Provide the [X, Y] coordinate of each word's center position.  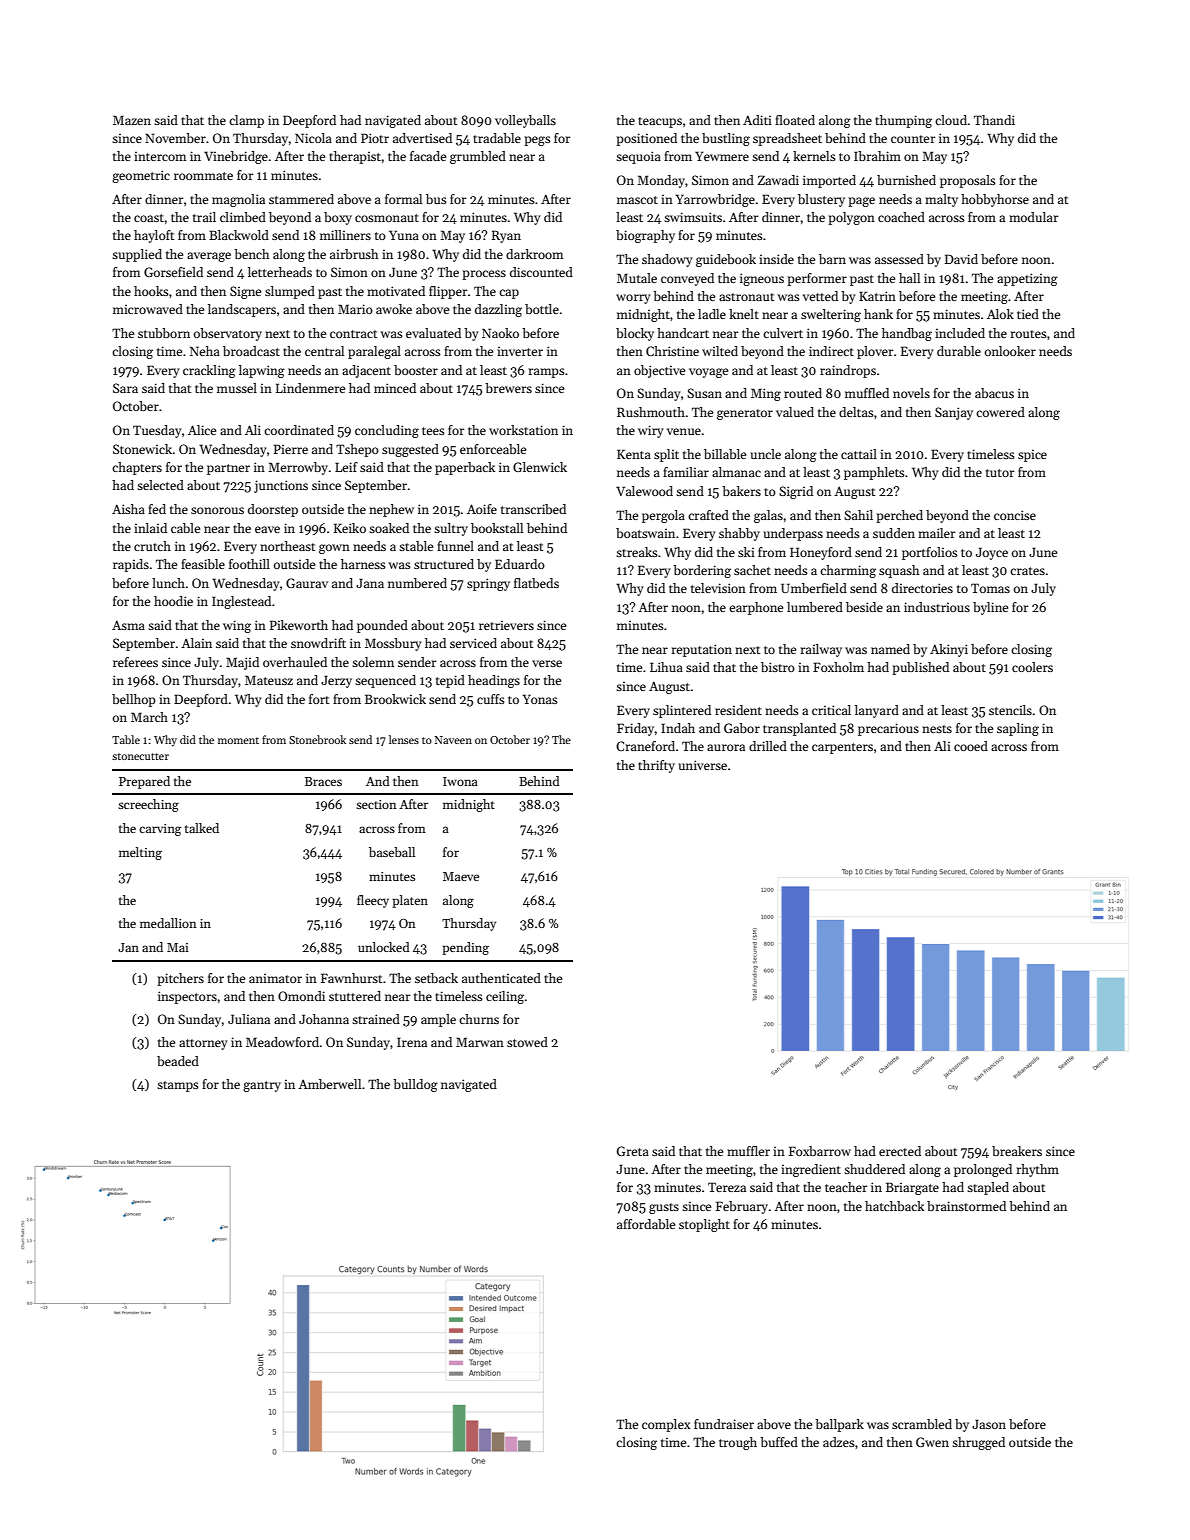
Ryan [506, 236]
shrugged [978, 1443]
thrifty [656, 766]
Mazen [132, 120]
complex [666, 1425]
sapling [1018, 729]
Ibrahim [877, 156]
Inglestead [241, 602]
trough [738, 1443]
